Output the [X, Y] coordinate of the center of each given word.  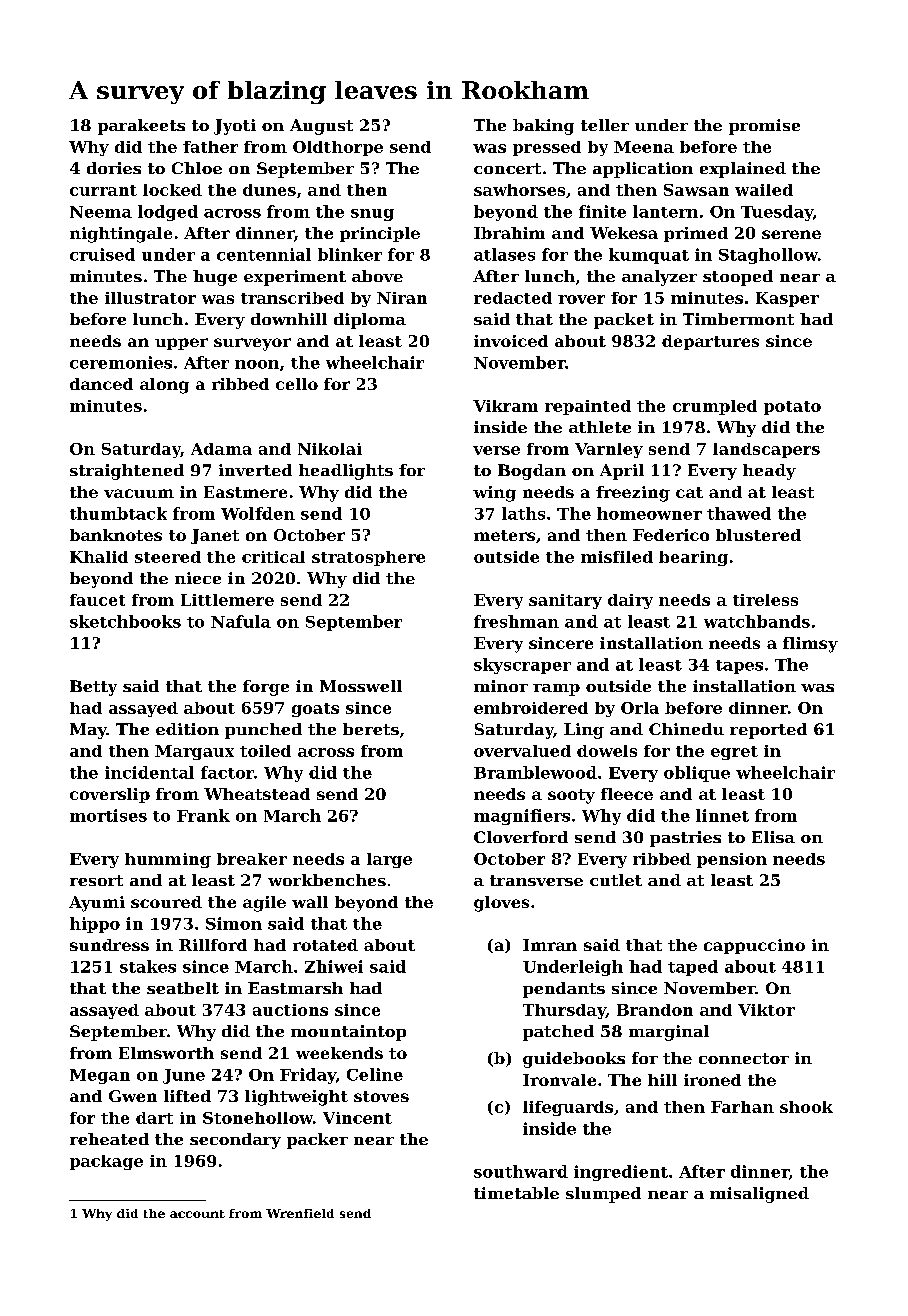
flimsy [810, 645]
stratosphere [368, 558]
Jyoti [235, 127]
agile [264, 904]
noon [257, 364]
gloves [501, 904]
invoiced [511, 341]
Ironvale [559, 1080]
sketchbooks [125, 621]
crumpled [715, 407]
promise [764, 127]
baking [543, 127]
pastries [685, 839]
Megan [100, 1076]
